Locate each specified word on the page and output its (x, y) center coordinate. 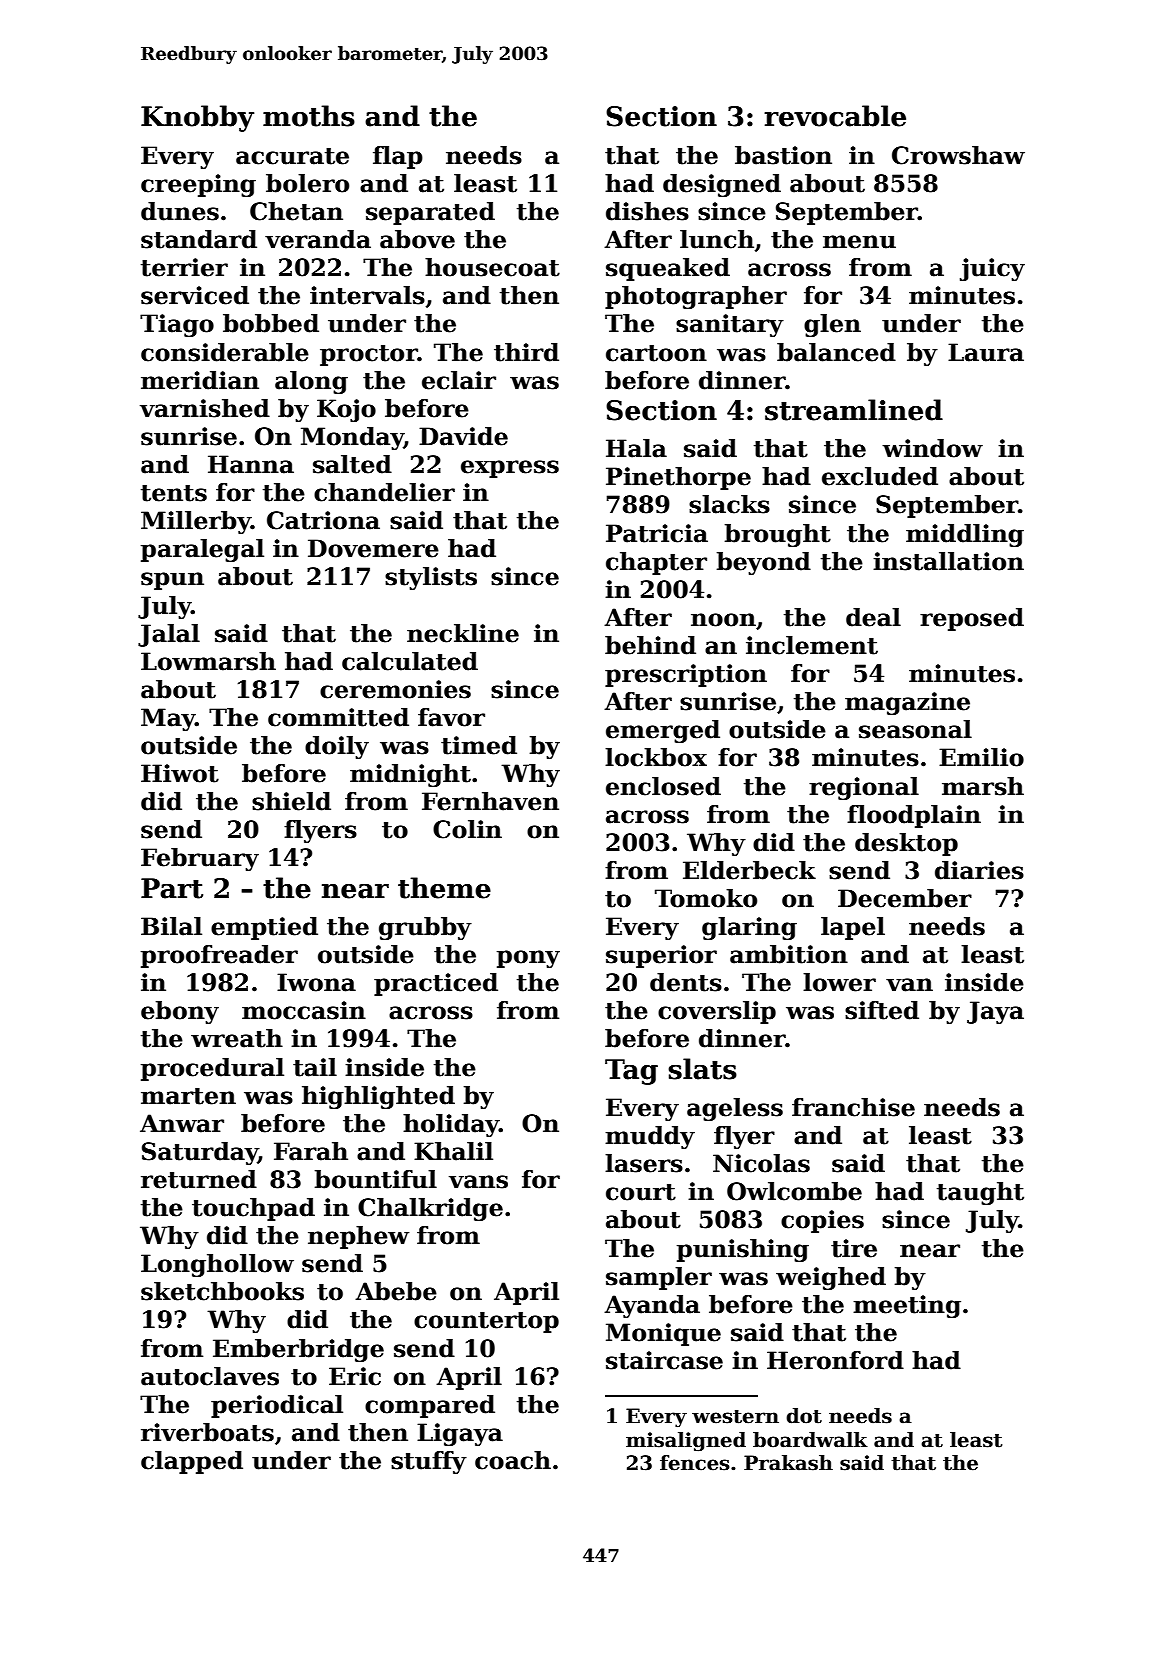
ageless (735, 1109)
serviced (195, 295)
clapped (192, 1462)
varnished (205, 408)
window (932, 448)
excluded (880, 476)
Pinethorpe (678, 478)
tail (315, 1067)
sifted (882, 1010)
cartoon (656, 353)
